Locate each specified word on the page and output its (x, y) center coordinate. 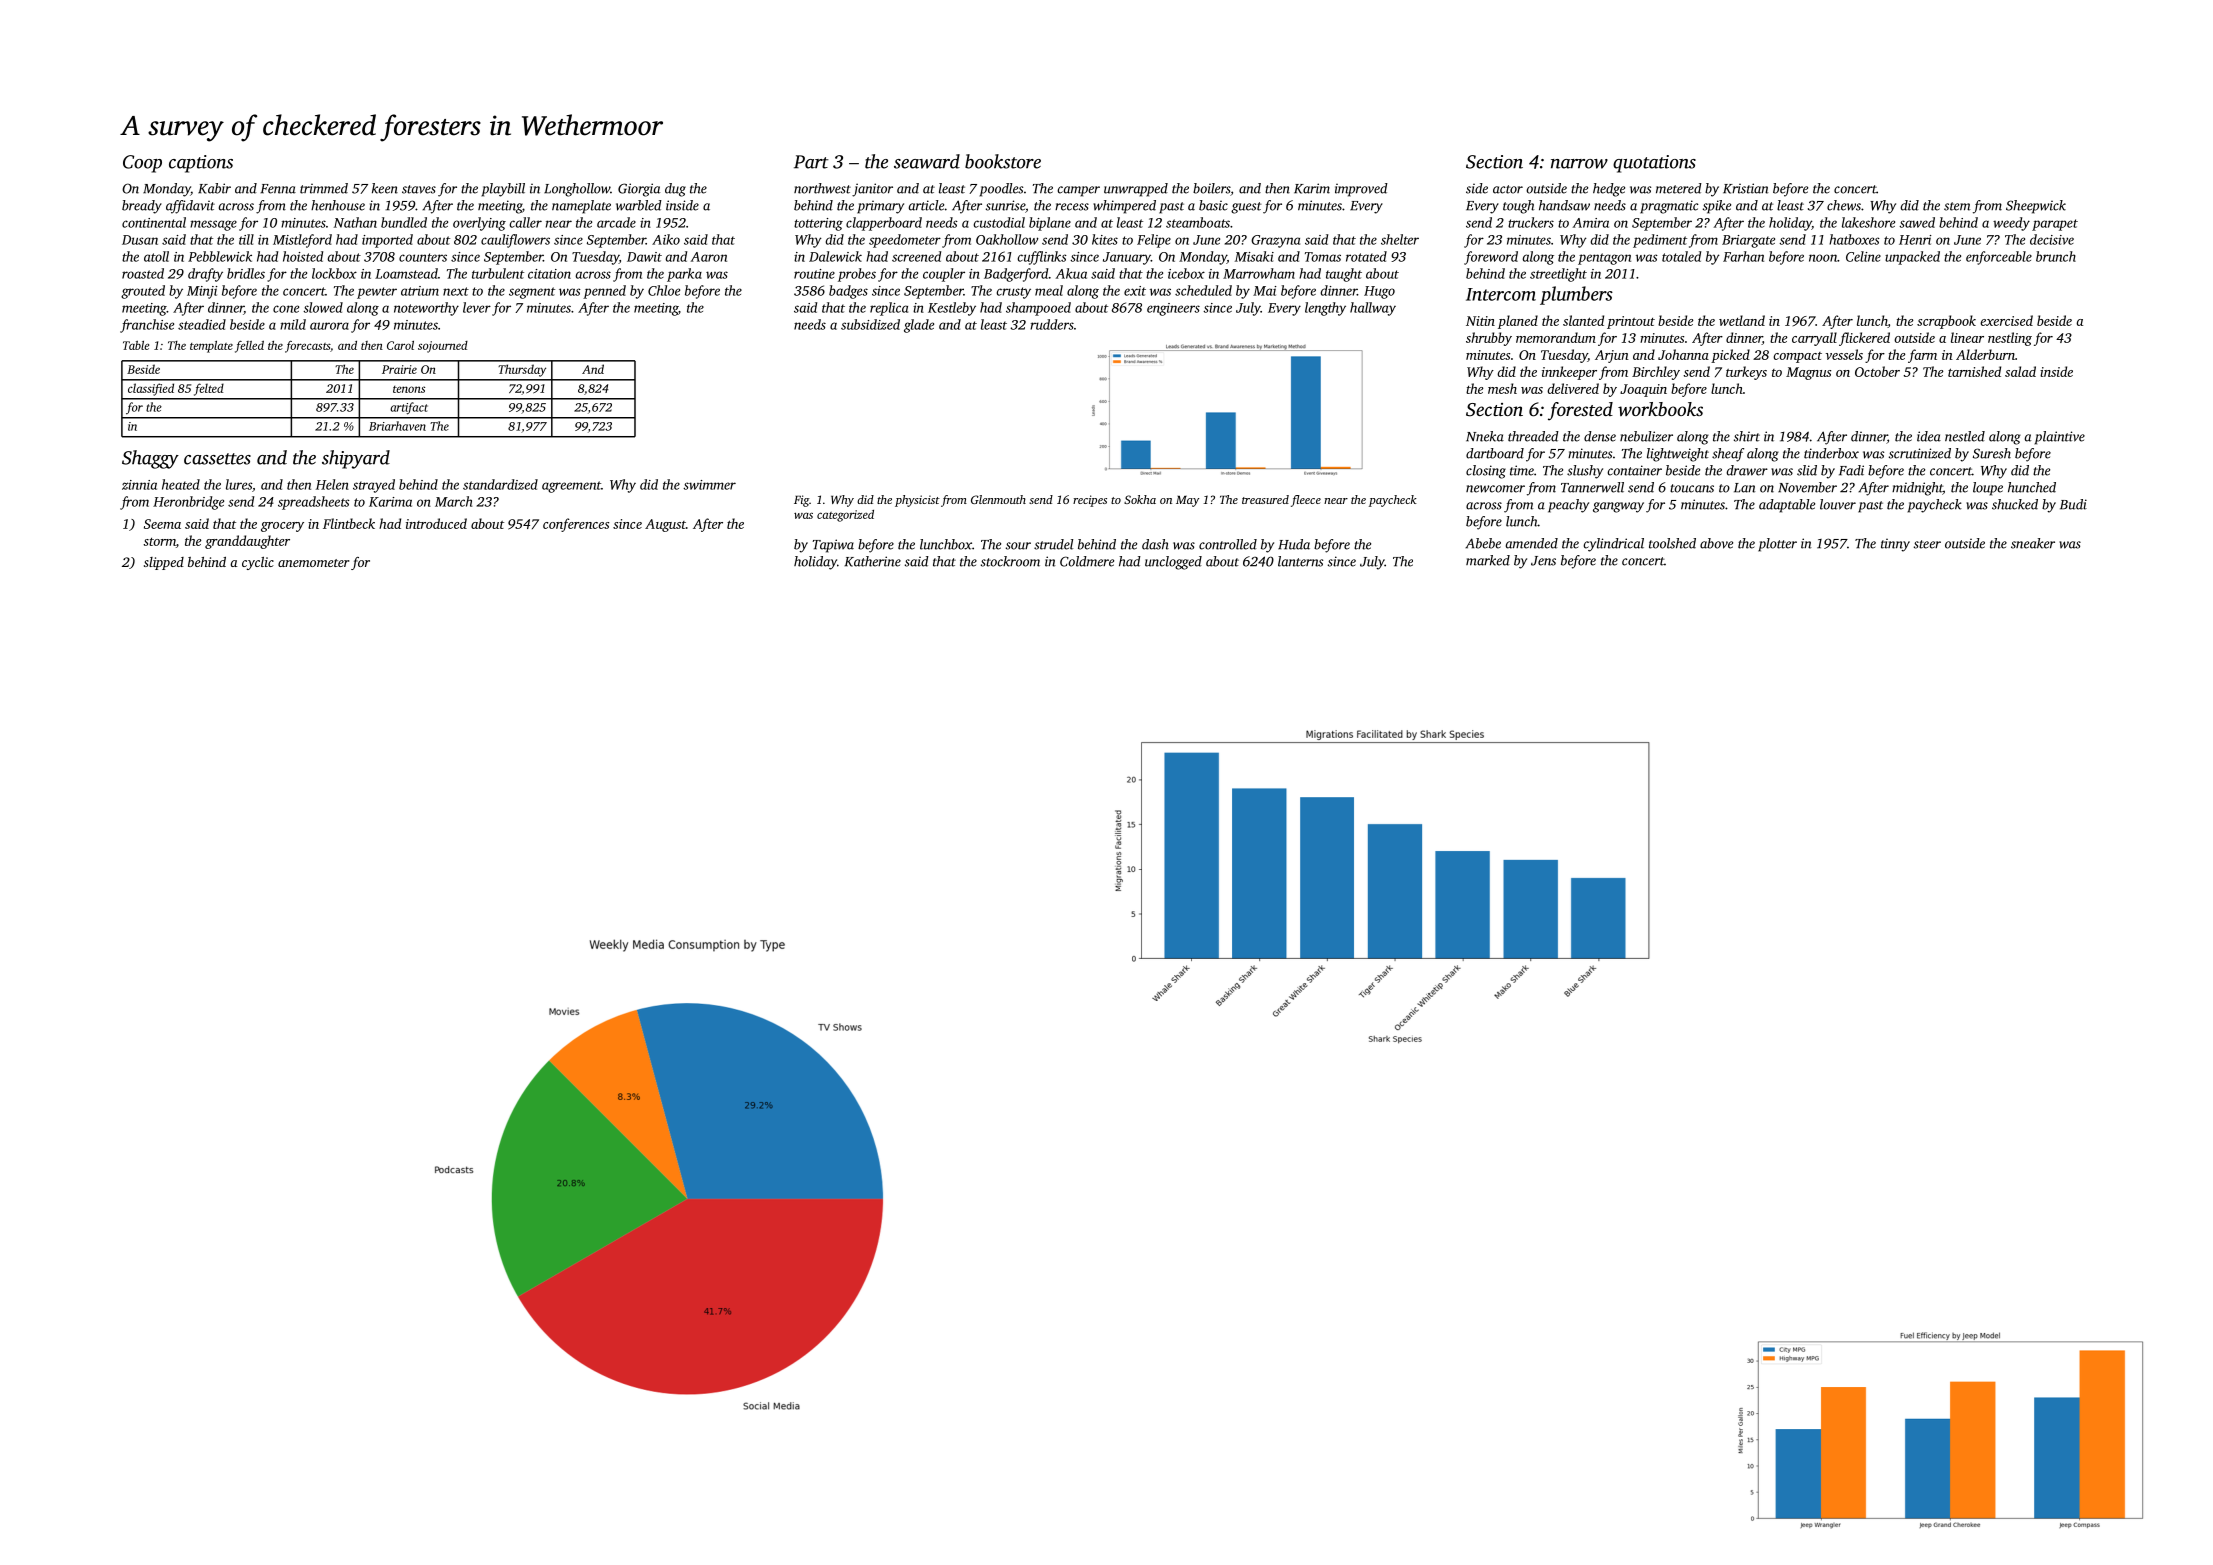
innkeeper (1569, 373)
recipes (1090, 501)
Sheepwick (2036, 207)
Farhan (1743, 256)
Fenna (278, 189)
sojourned (443, 347)
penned (604, 292)
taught (1344, 275)
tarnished (1974, 371)
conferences (576, 525)
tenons (409, 389)
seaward (927, 161)
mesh (1502, 388)
